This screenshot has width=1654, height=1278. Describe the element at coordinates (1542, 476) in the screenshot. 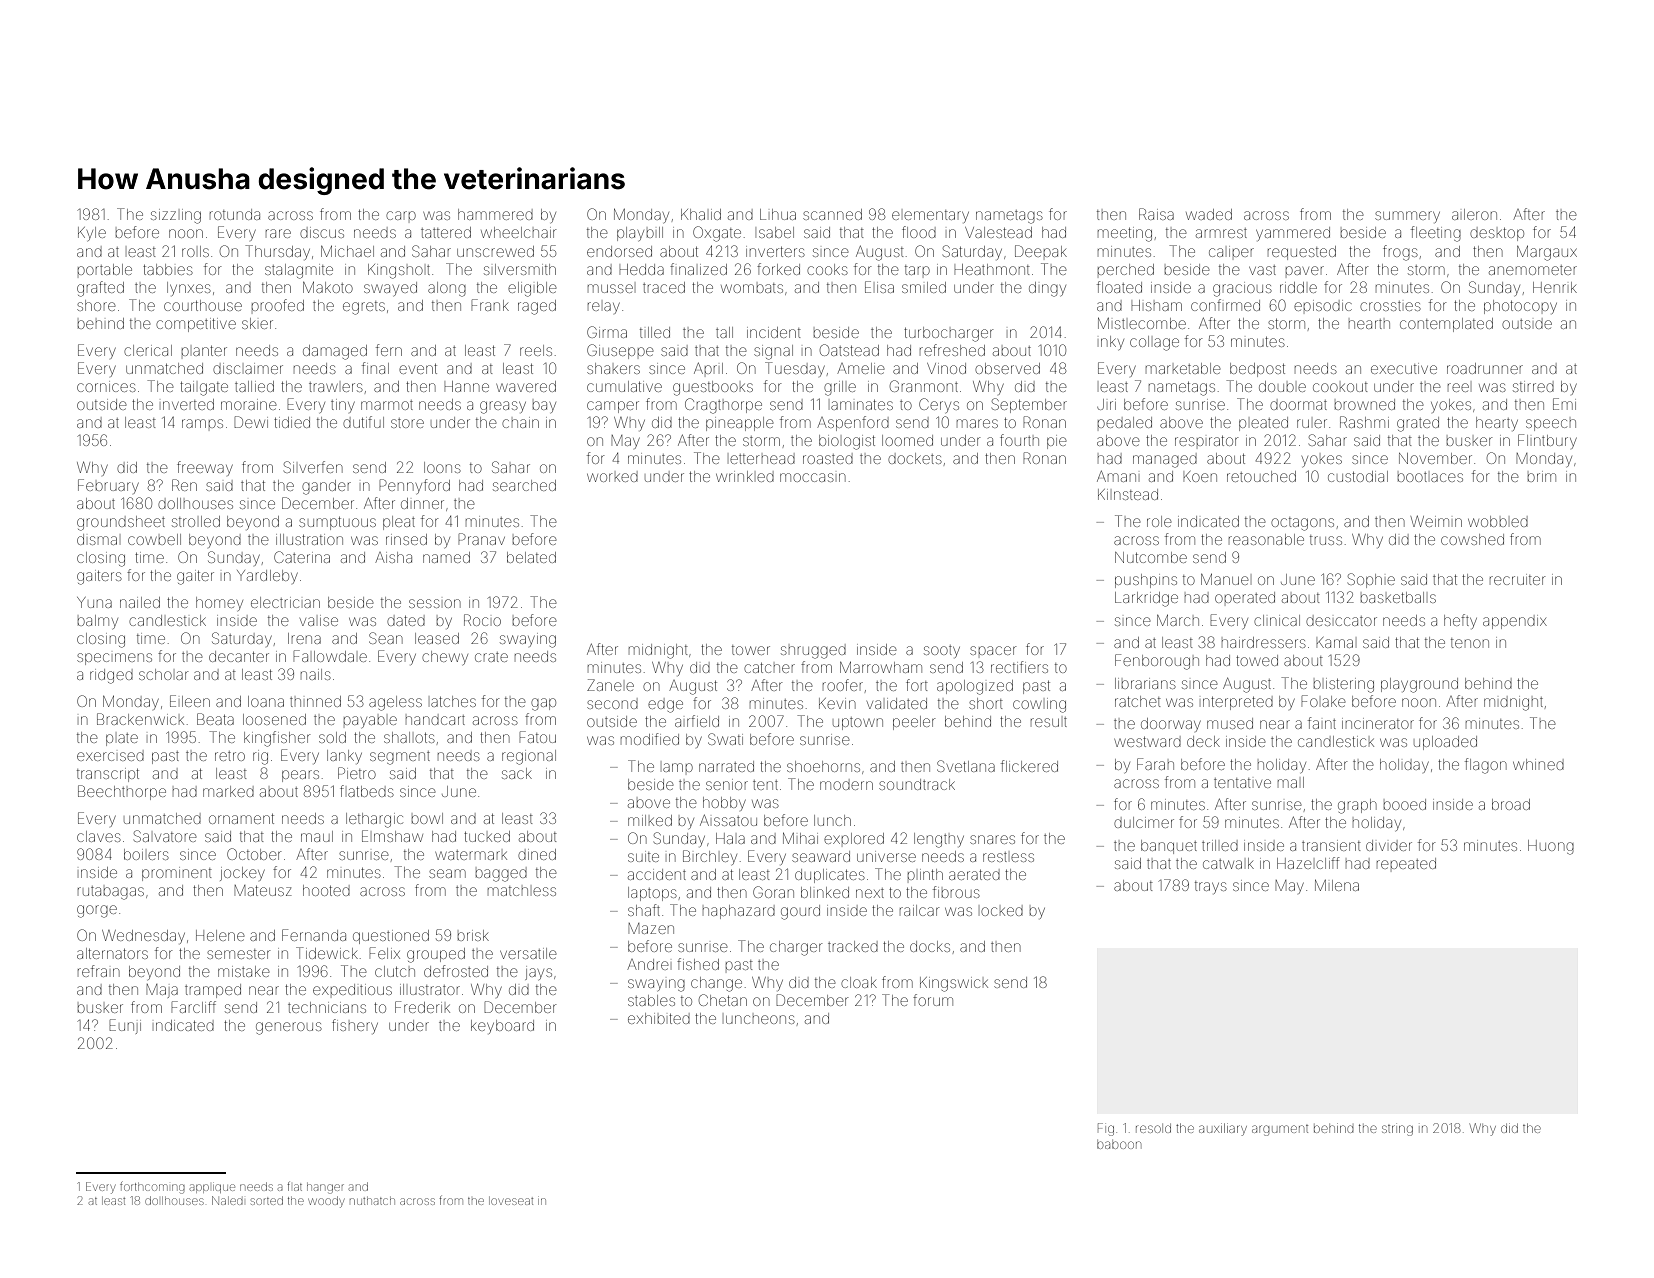

I see `brim` at that location.
